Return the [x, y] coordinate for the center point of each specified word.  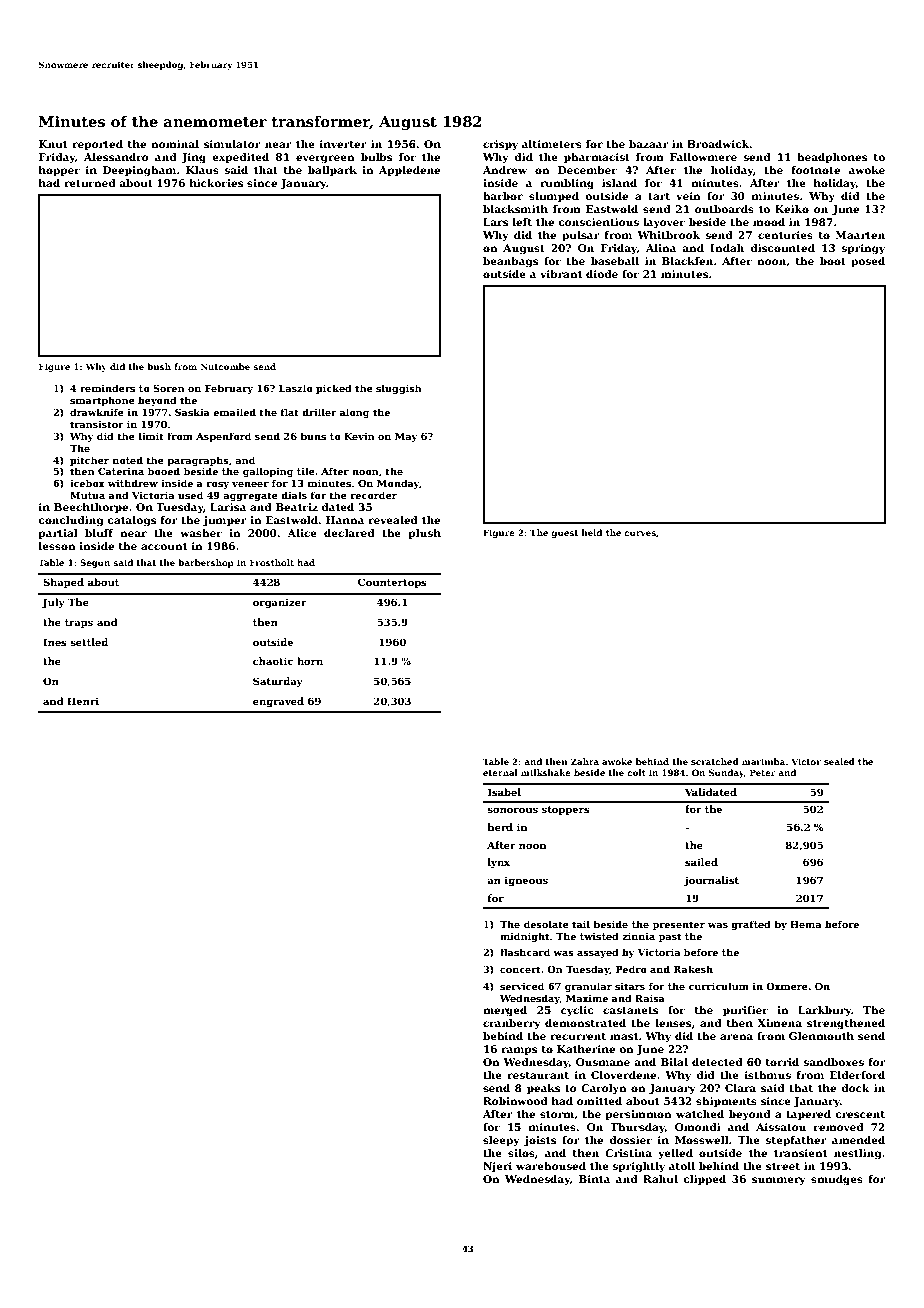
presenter [679, 925]
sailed [701, 862]
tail [581, 924]
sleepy [501, 1141]
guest [564, 534]
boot [833, 261]
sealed [839, 761]
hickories [216, 183]
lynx [499, 863]
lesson [57, 546]
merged [505, 1011]
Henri [83, 701]
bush [159, 366]
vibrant [561, 274]
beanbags [510, 262]
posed [868, 262]
